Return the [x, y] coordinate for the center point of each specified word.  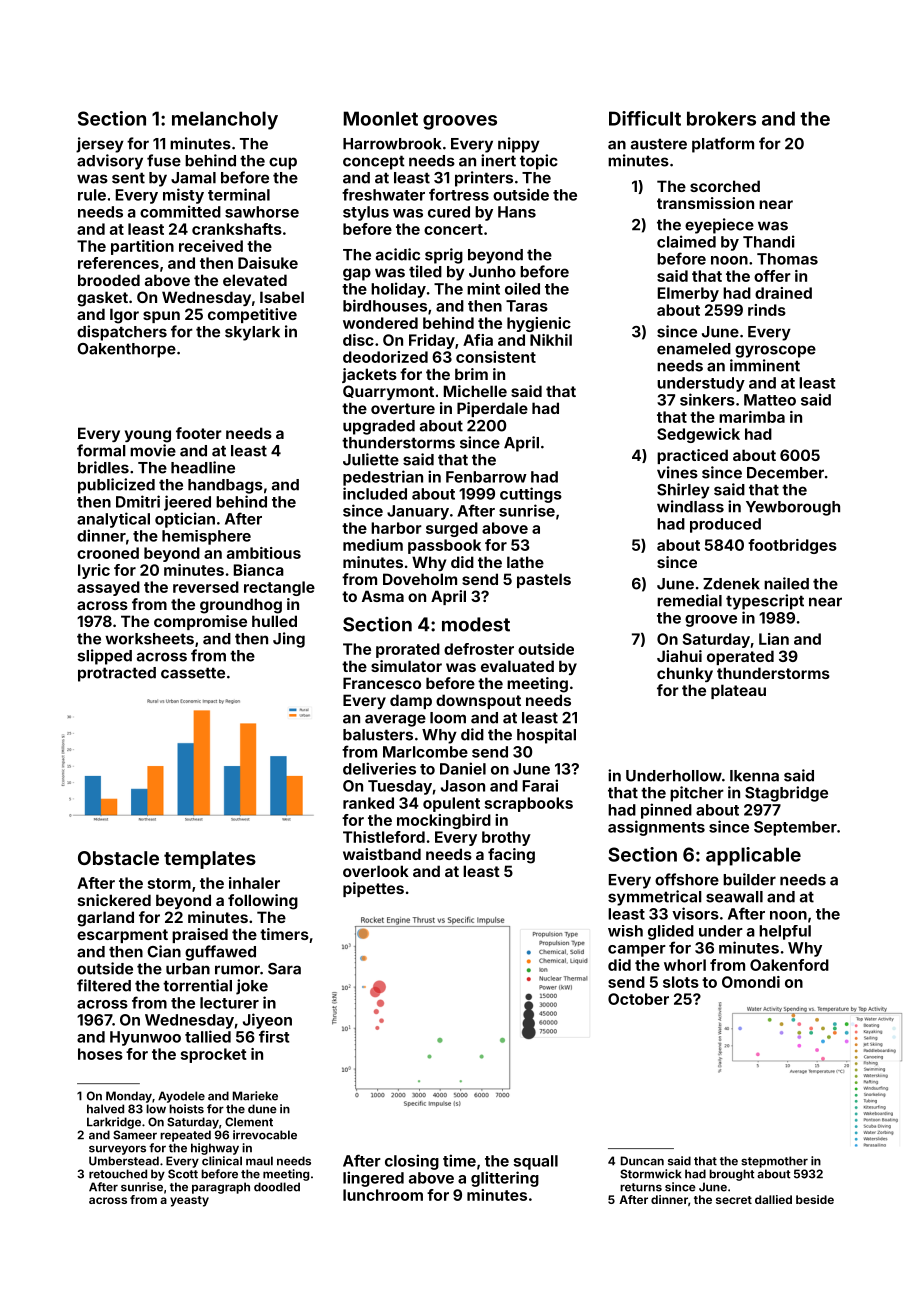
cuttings [531, 495]
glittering [505, 1179]
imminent [765, 365]
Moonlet [380, 118]
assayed [108, 588]
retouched [118, 1174]
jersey [100, 145]
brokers [721, 118]
